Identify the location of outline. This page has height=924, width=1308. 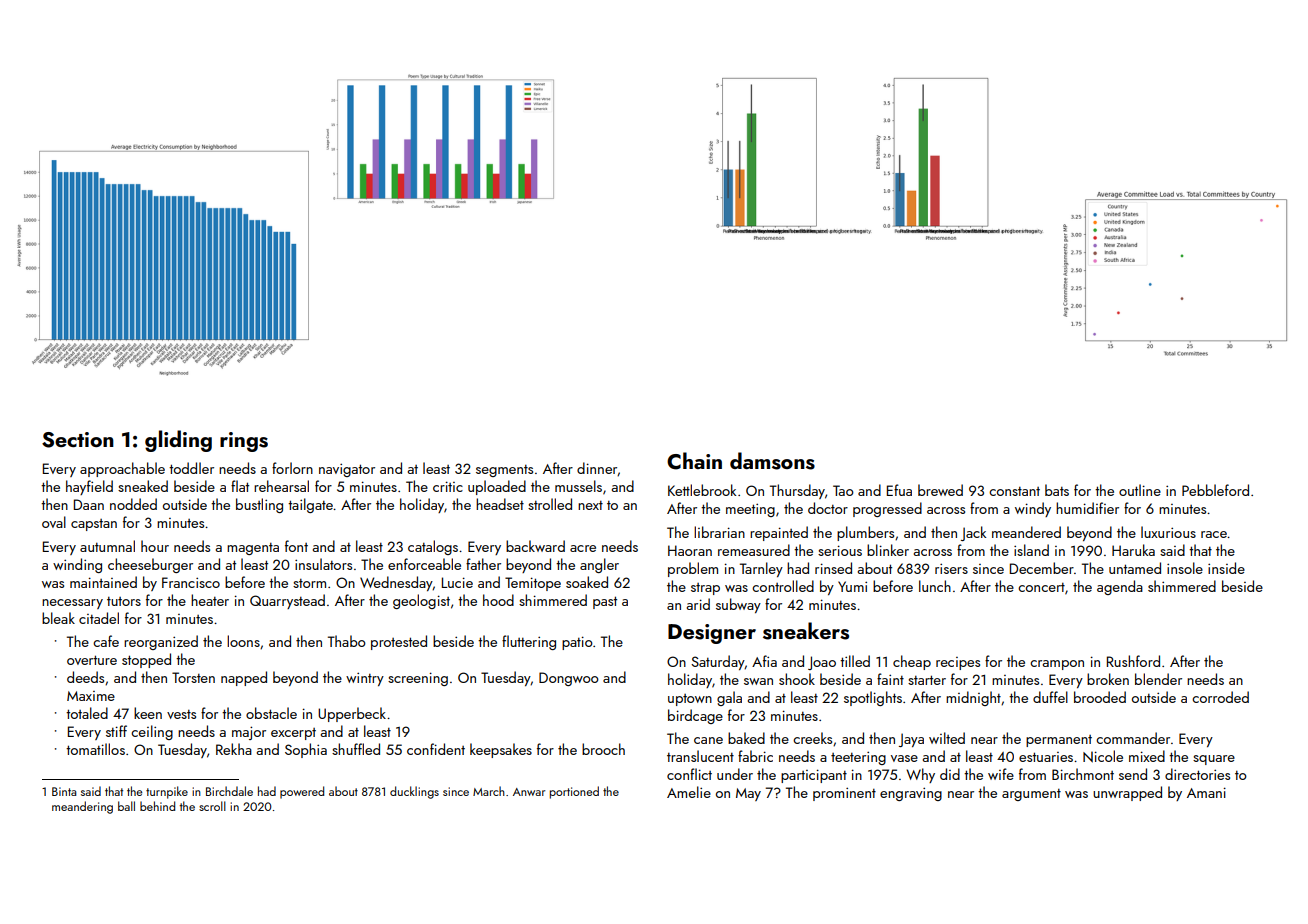
(1140, 490).
